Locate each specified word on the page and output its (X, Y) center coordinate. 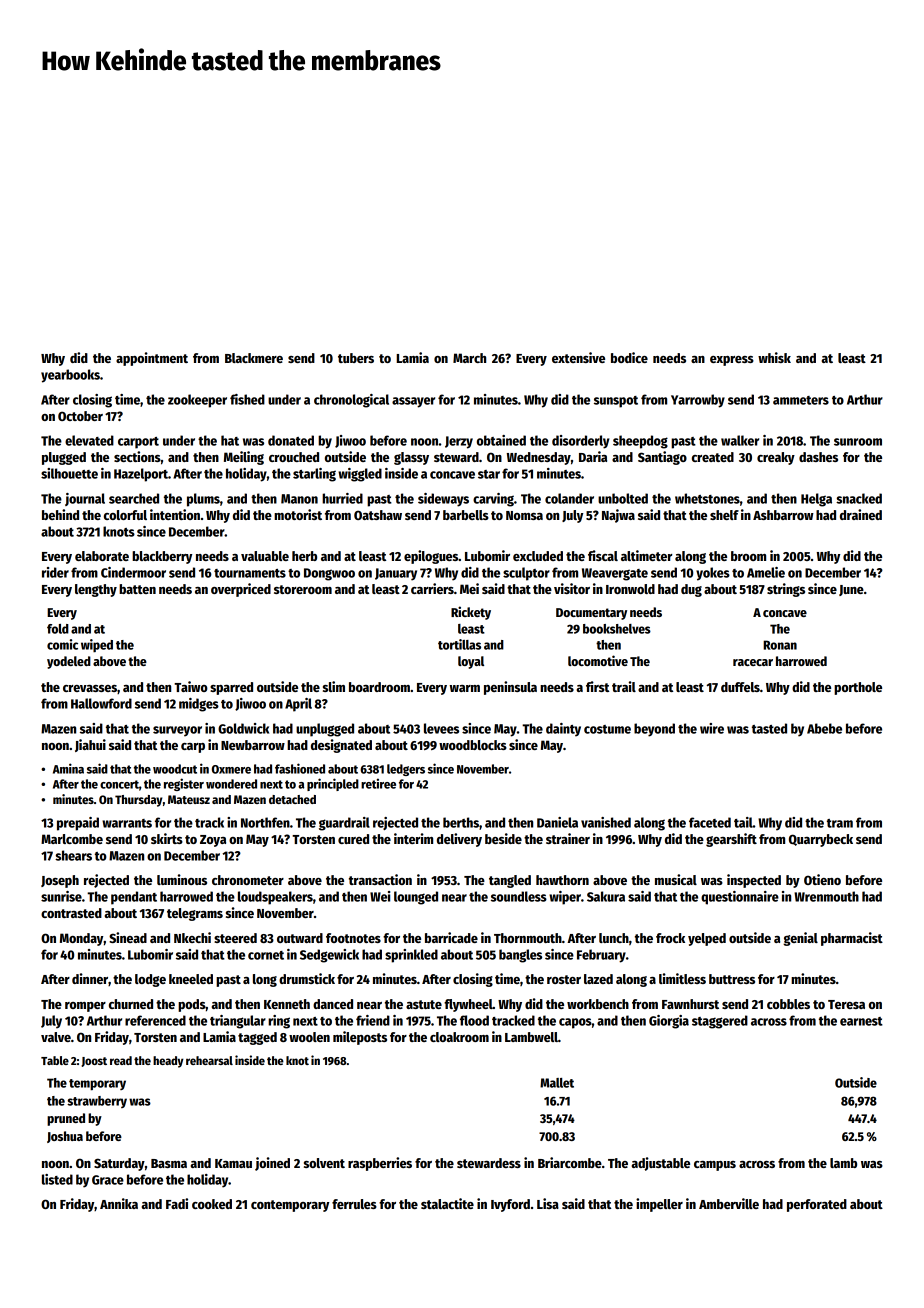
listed (57, 1179)
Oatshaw (378, 515)
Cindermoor (133, 572)
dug (691, 590)
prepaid (78, 824)
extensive (578, 357)
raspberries (380, 1164)
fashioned (300, 768)
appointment (152, 359)
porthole (858, 688)
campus (715, 1166)
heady (168, 1062)
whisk (774, 357)
